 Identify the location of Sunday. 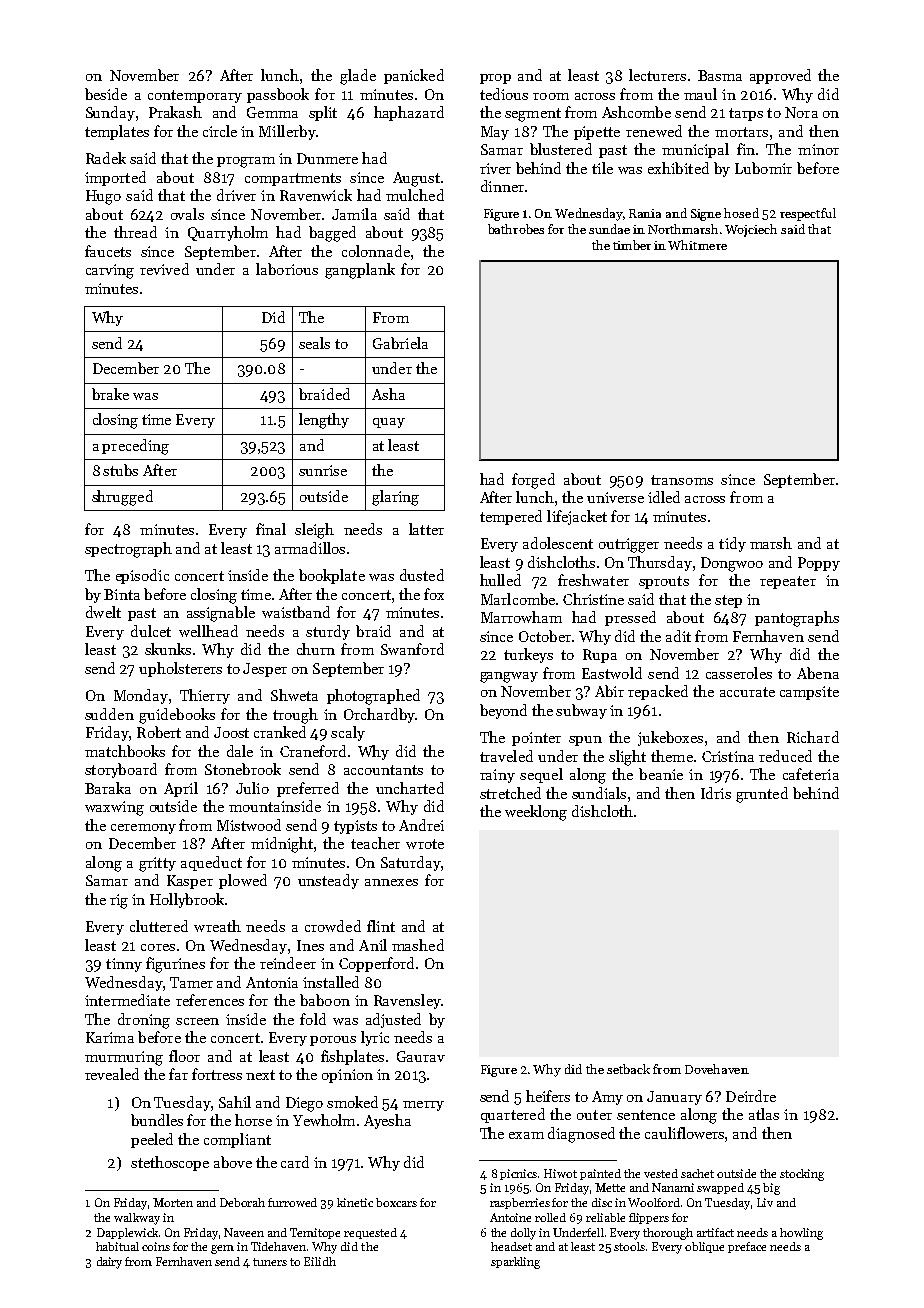
(110, 113).
